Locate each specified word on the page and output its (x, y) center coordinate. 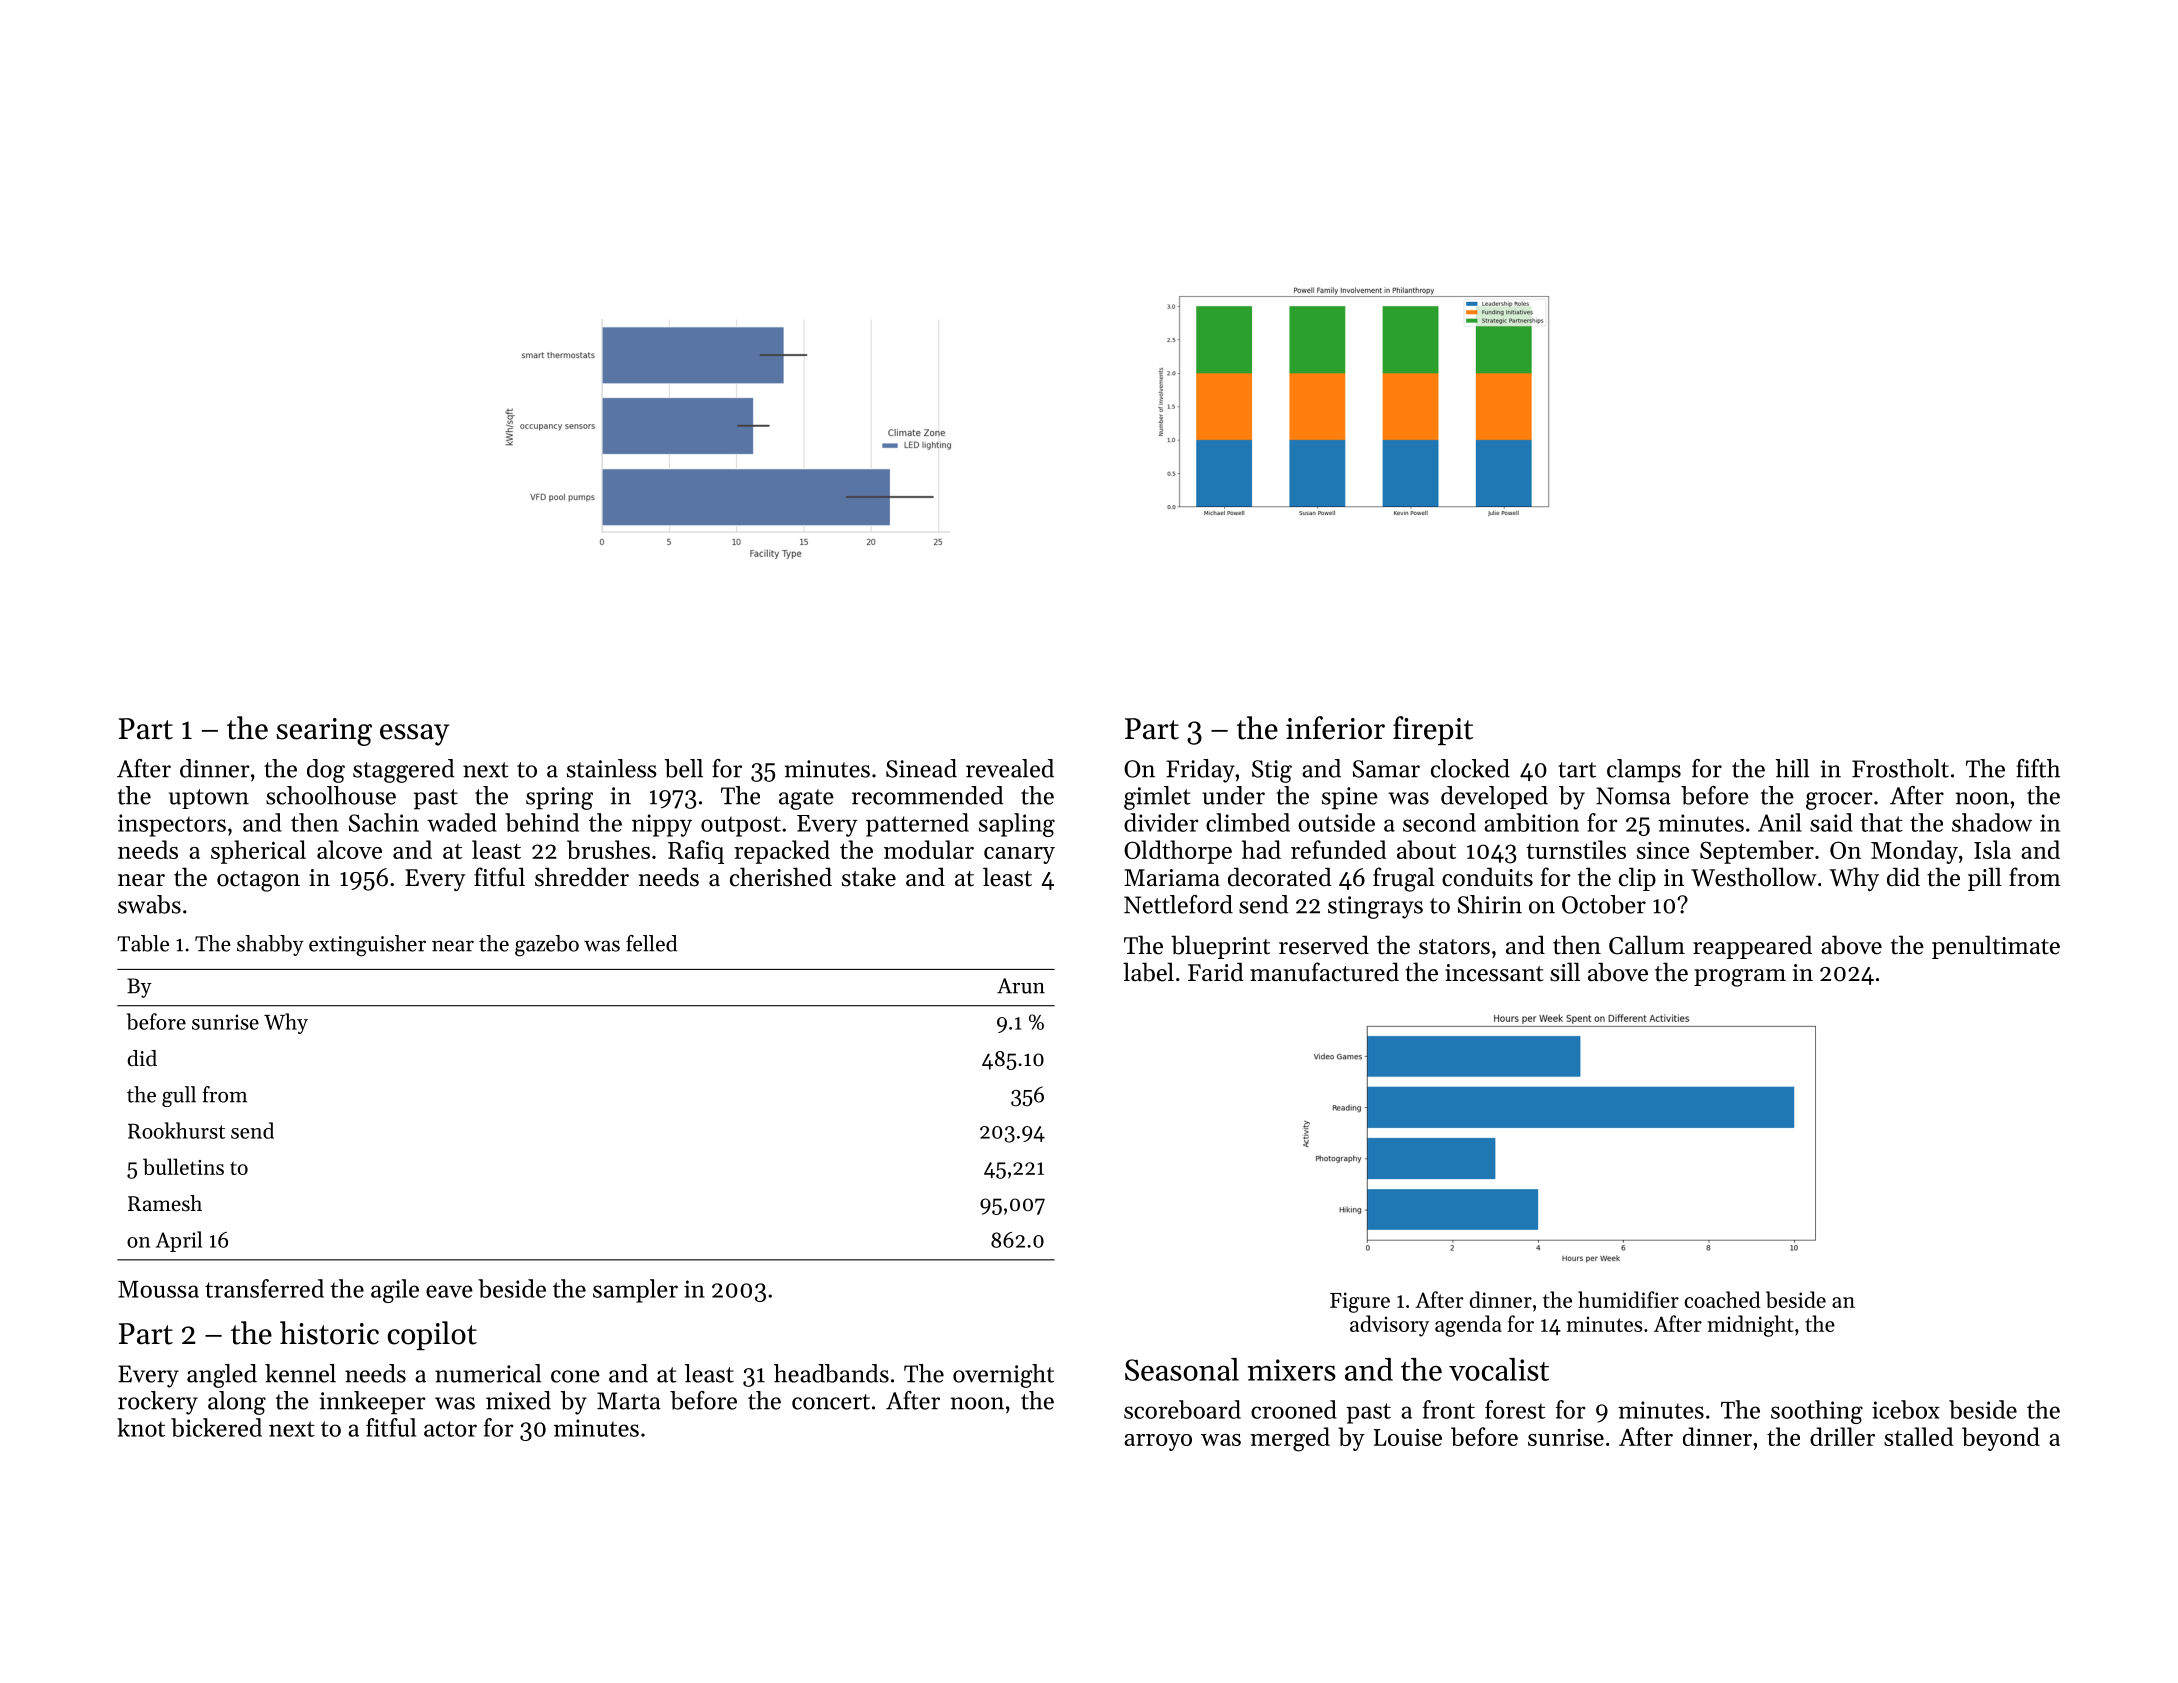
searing (324, 732)
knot (141, 1427)
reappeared (1752, 947)
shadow (1992, 822)
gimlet (1157, 798)
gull (179, 1096)
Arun (1021, 986)
